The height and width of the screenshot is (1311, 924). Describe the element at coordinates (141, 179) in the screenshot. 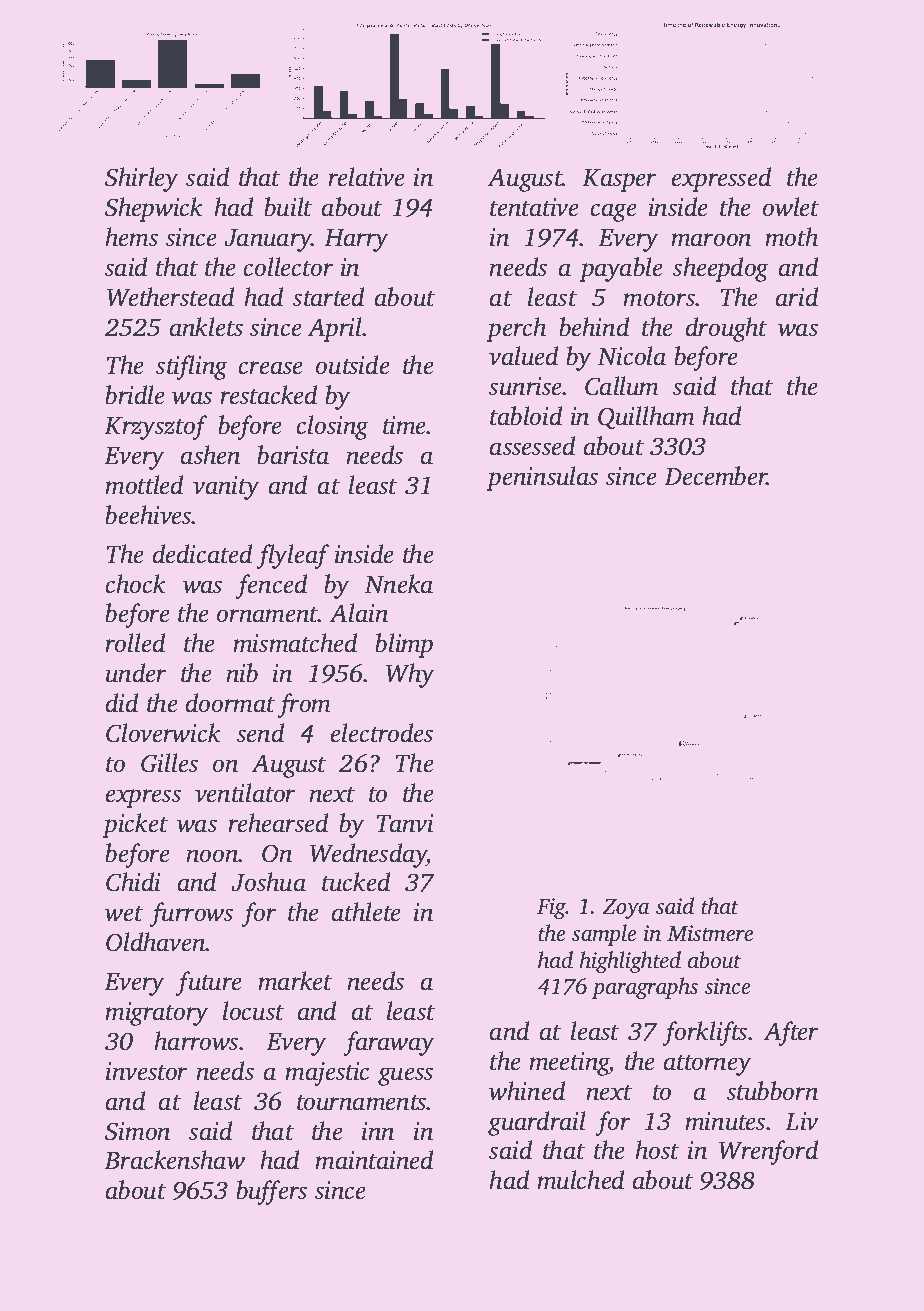

I see `Shirley` at that location.
